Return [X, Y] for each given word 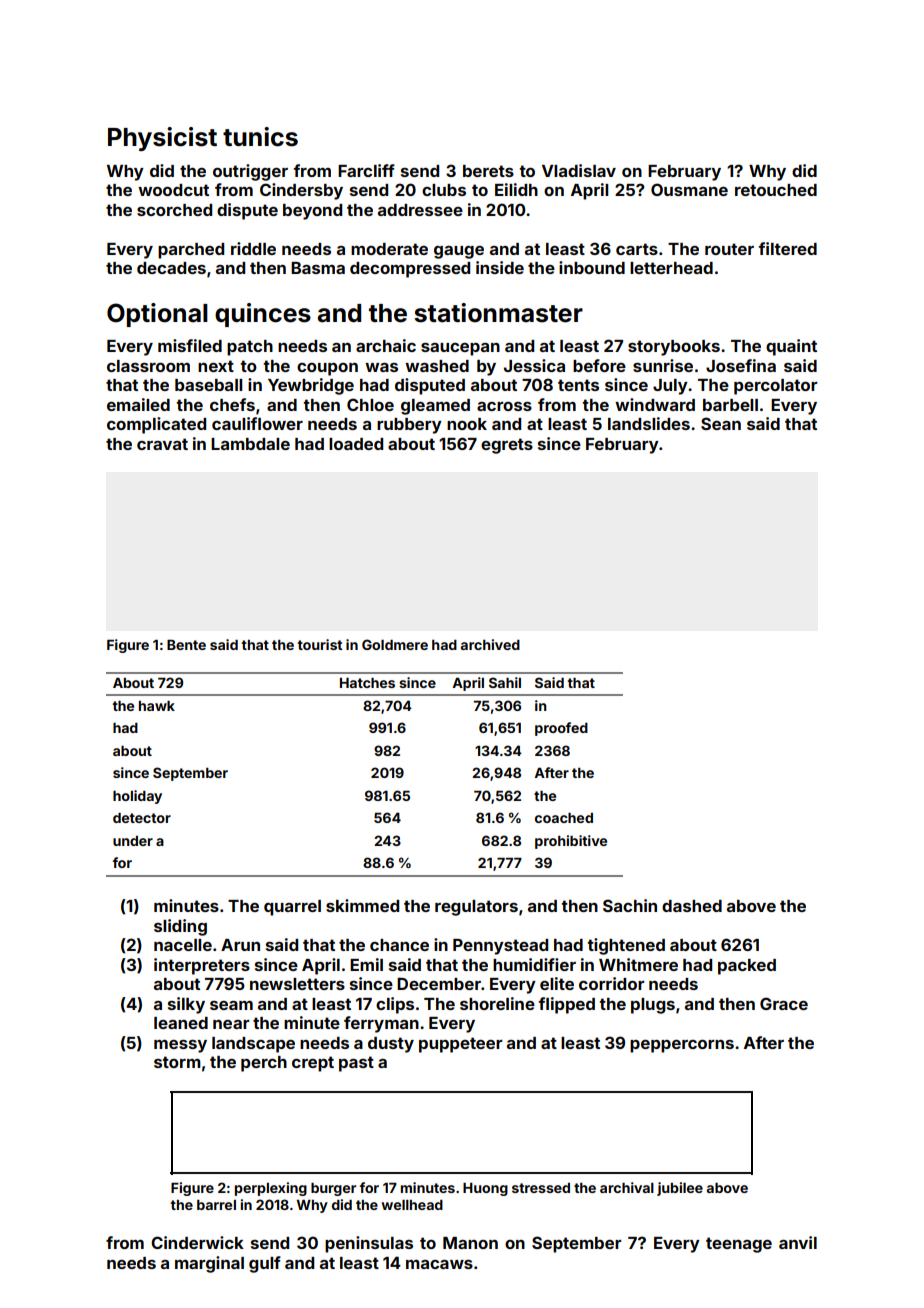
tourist [319, 644]
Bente [186, 645]
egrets [507, 446]
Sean [721, 423]
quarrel [292, 908]
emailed [138, 404]
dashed [692, 906]
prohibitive [571, 842]
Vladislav [579, 170]
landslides [649, 423]
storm [177, 1062]
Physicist [162, 139]
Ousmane [689, 189]
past [356, 1064]
